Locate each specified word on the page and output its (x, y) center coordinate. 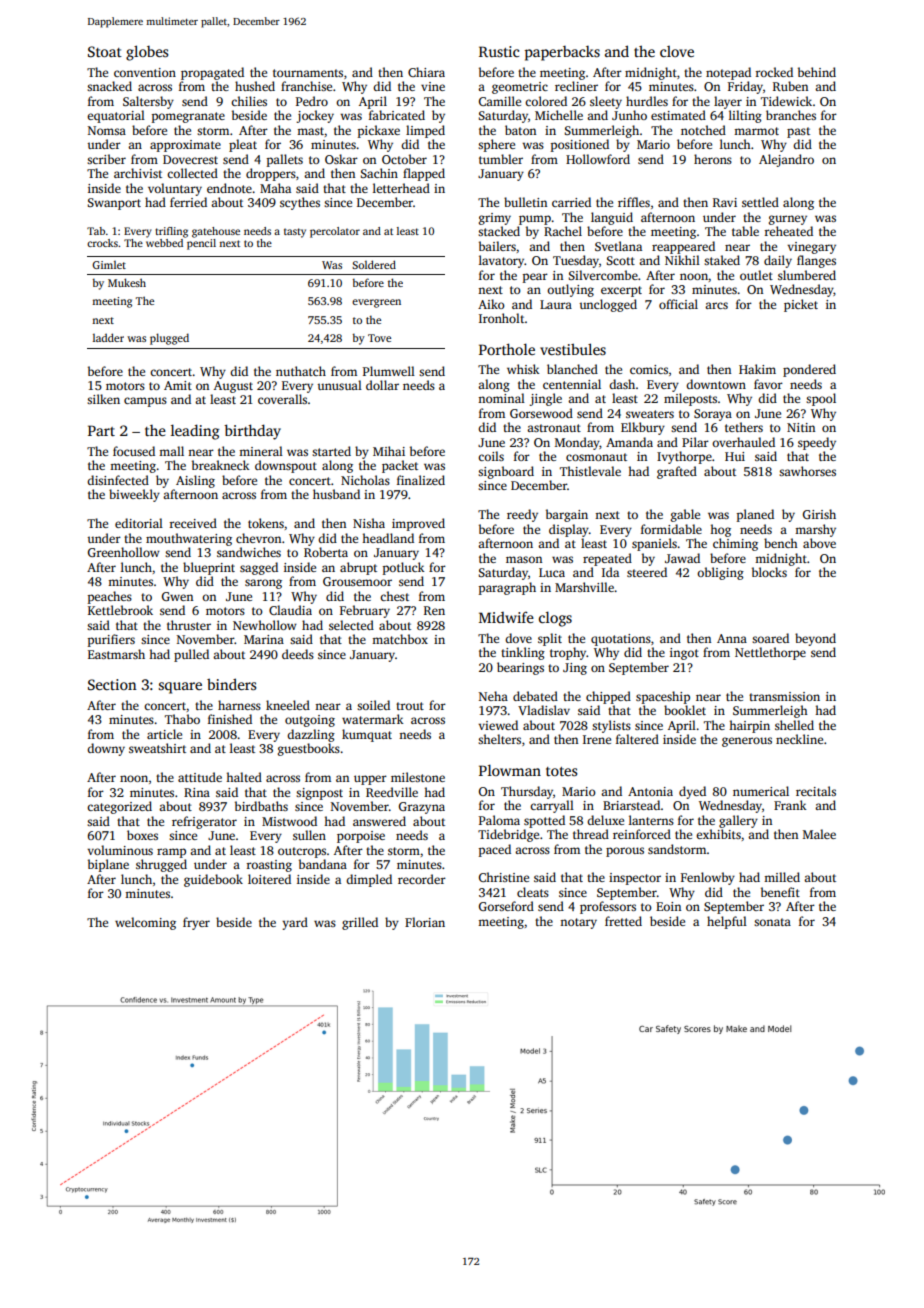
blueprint (209, 568)
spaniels (654, 544)
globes (147, 53)
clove (677, 51)
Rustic (499, 51)
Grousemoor (357, 581)
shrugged (161, 865)
